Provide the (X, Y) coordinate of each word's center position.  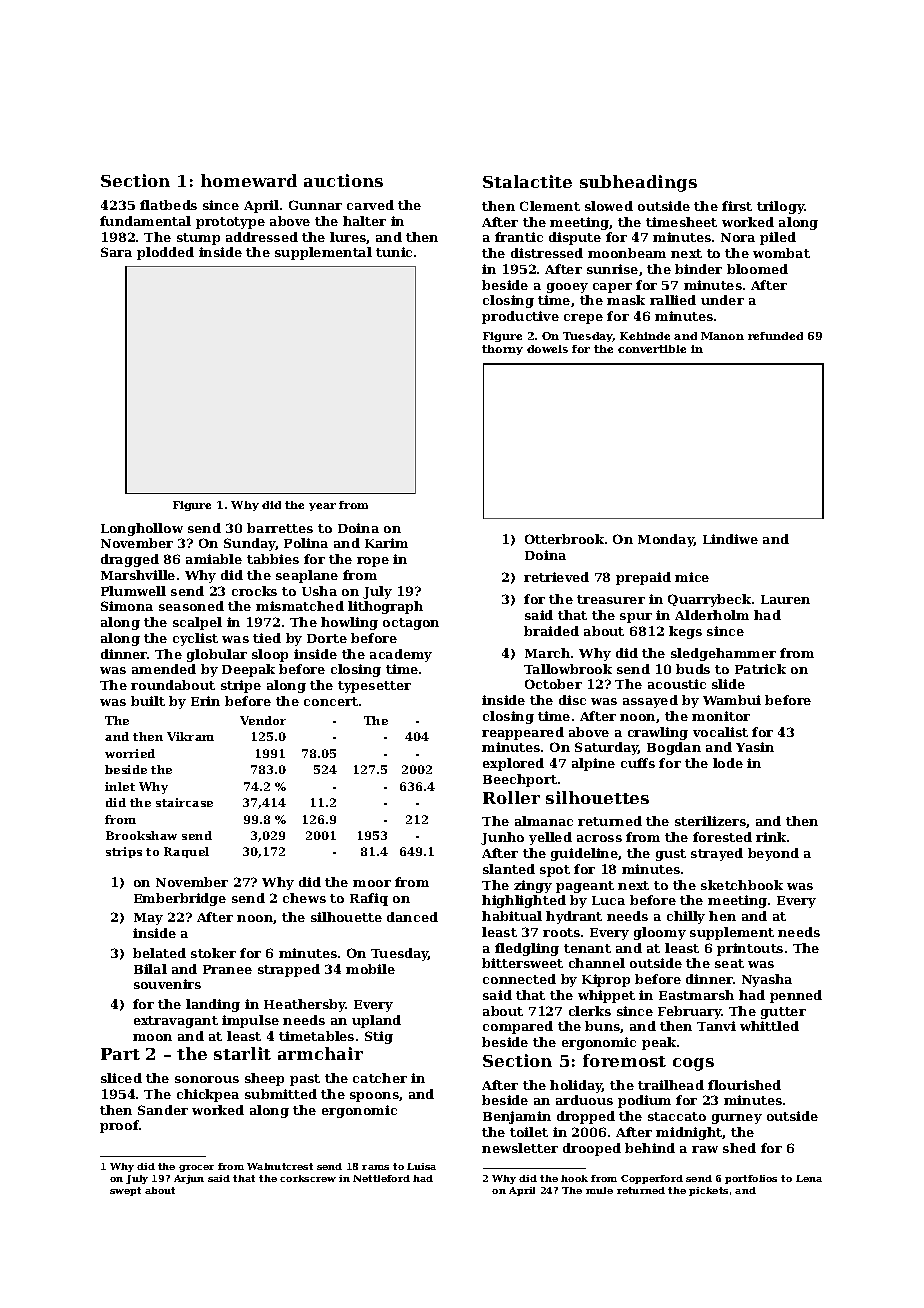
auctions (343, 180)
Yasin (755, 747)
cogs (693, 1064)
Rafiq (369, 899)
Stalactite (527, 181)
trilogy (781, 207)
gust (671, 855)
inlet (120, 786)
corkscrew (308, 1178)
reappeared (523, 733)
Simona (127, 606)
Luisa (421, 1166)
